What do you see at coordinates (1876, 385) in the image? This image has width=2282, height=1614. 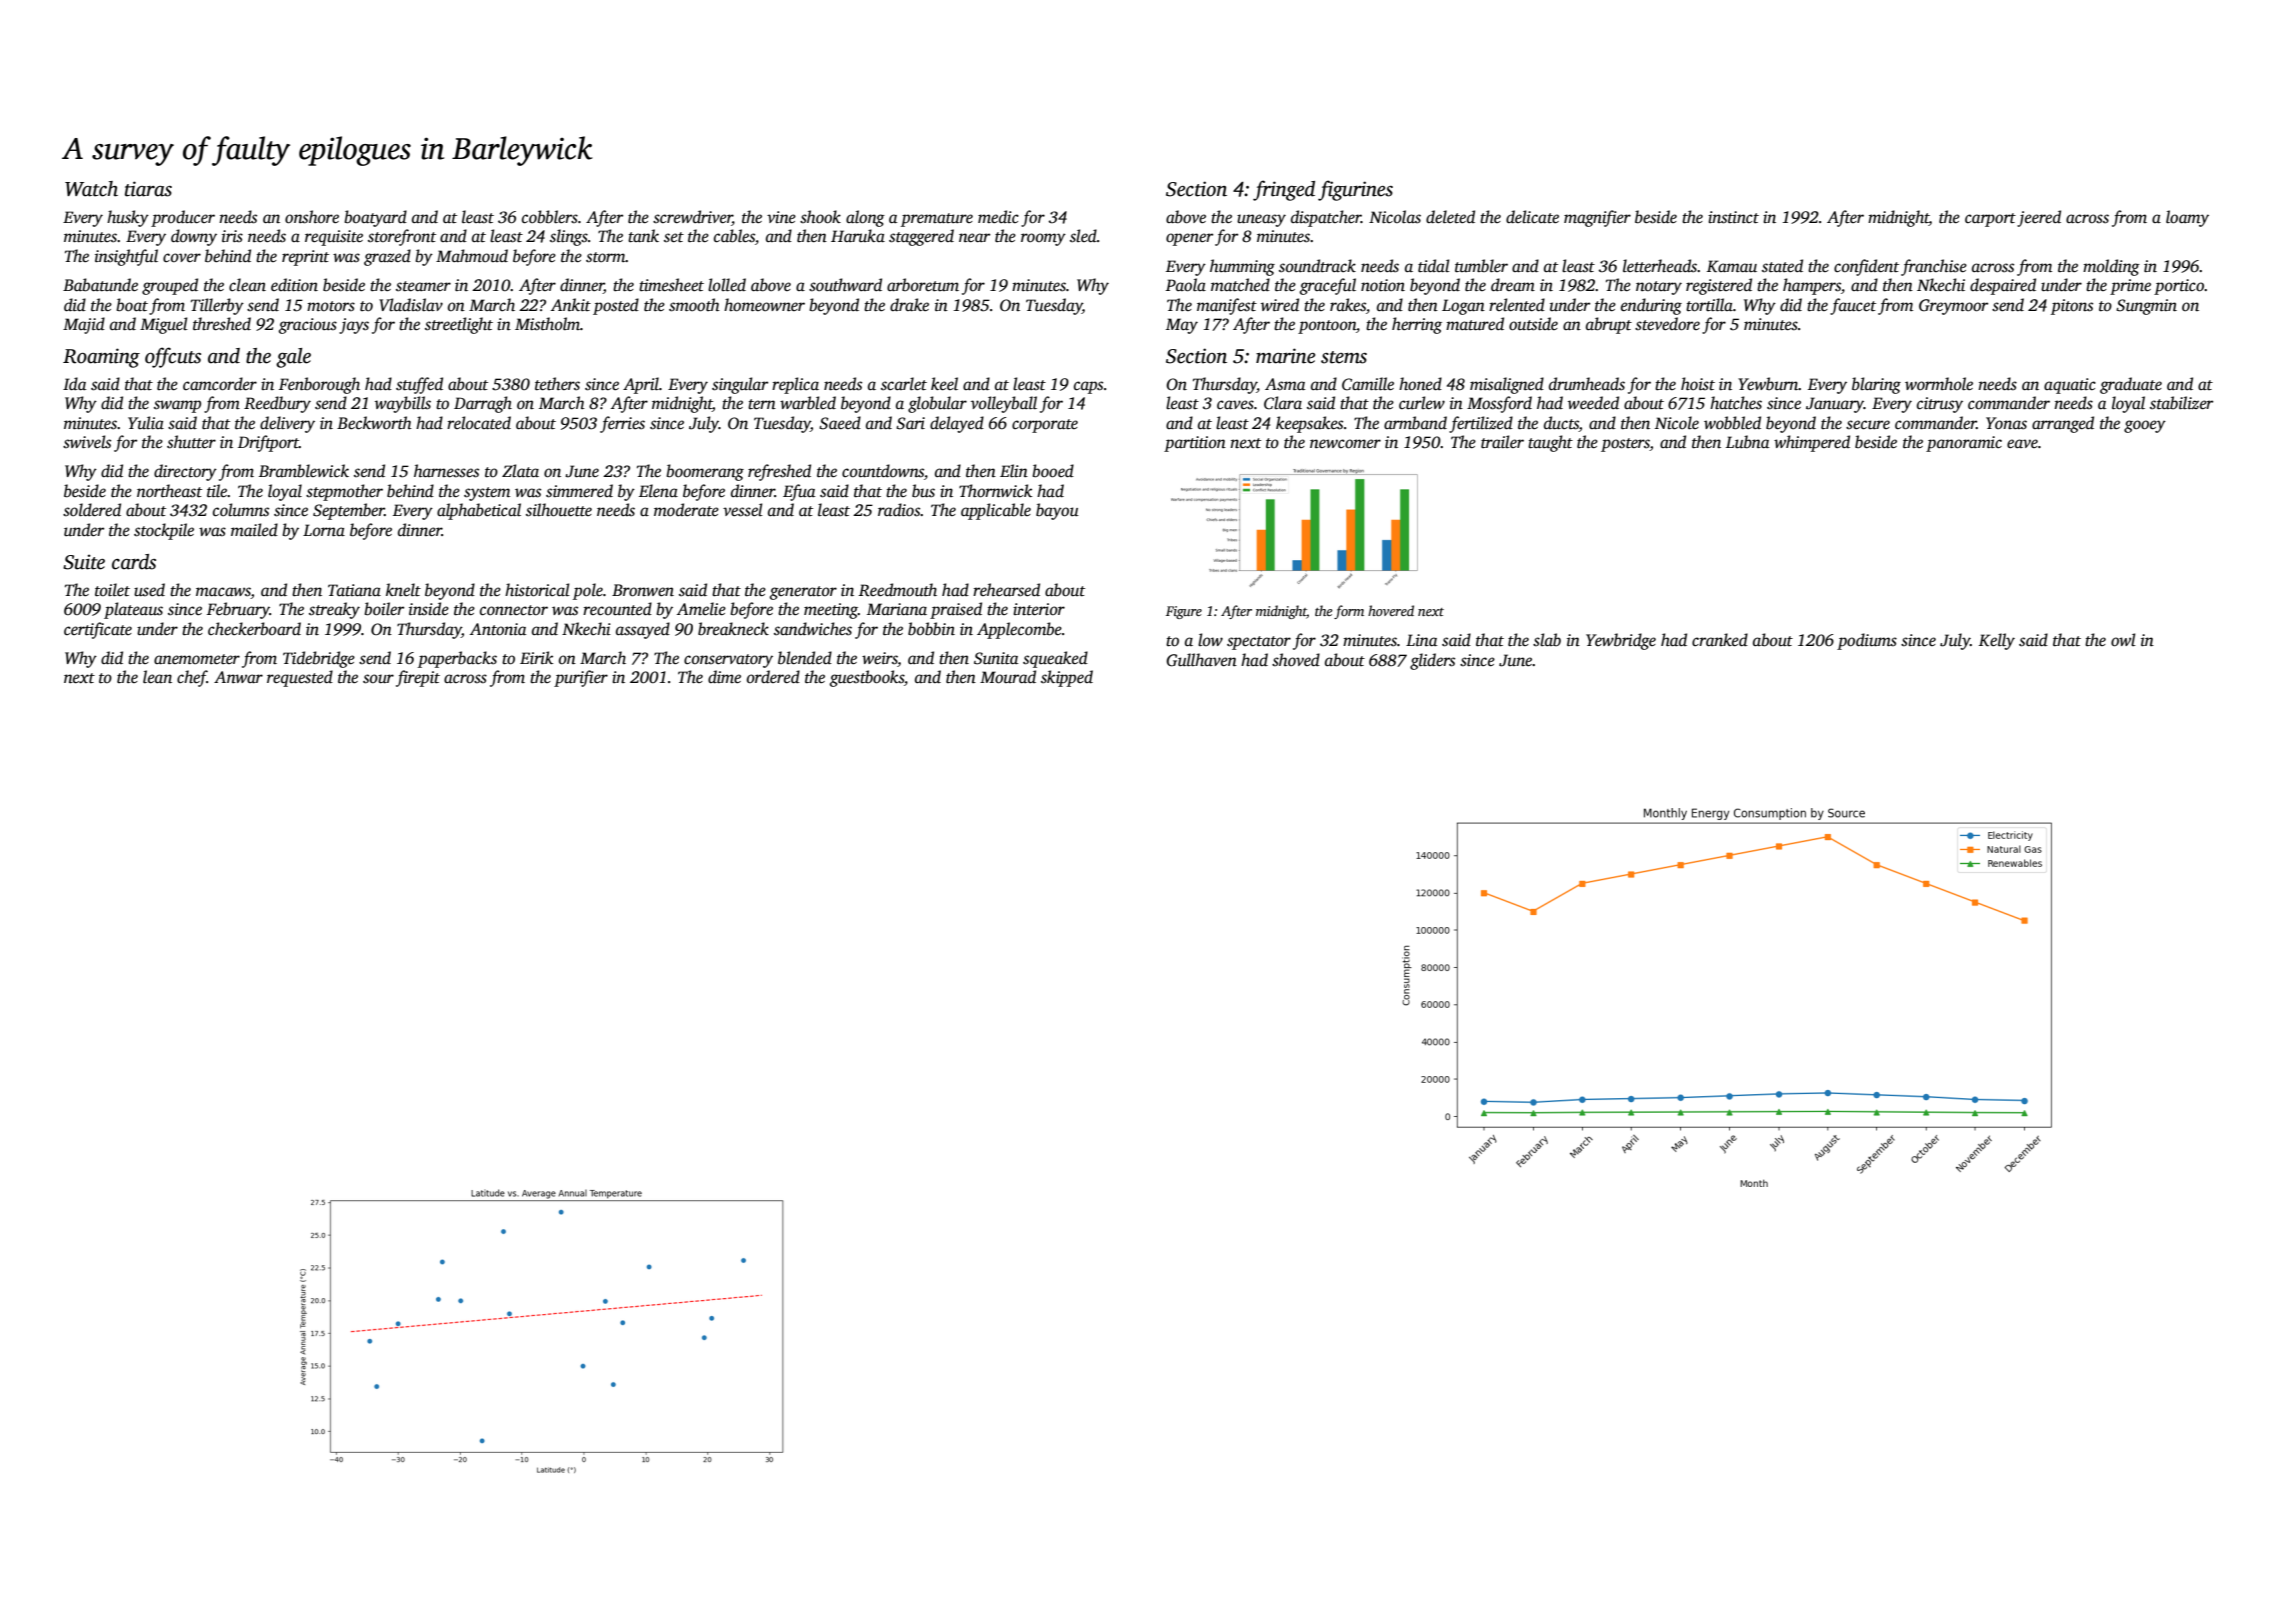 I see `blaring` at bounding box center [1876, 385].
